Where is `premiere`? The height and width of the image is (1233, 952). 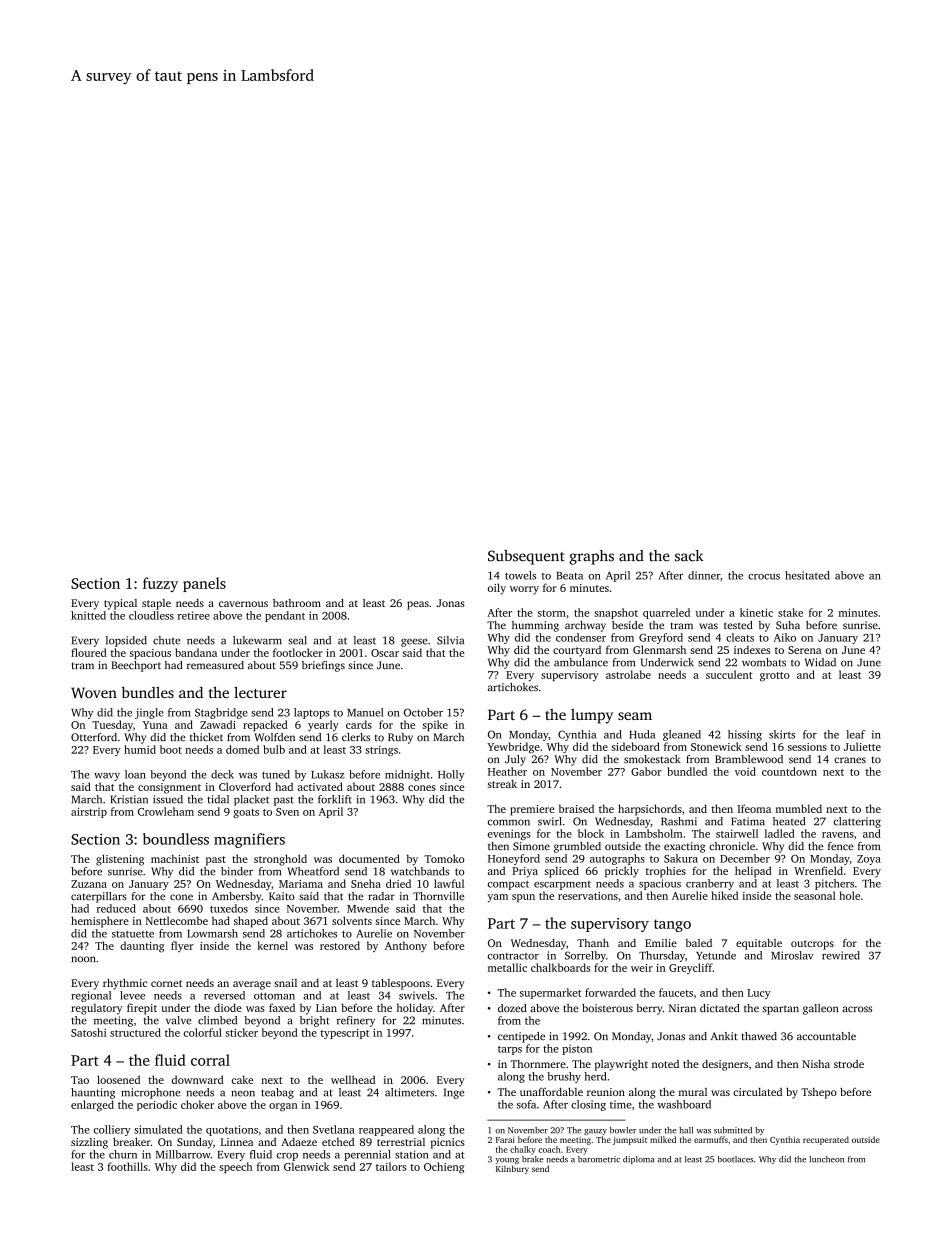 premiere is located at coordinates (532, 810).
